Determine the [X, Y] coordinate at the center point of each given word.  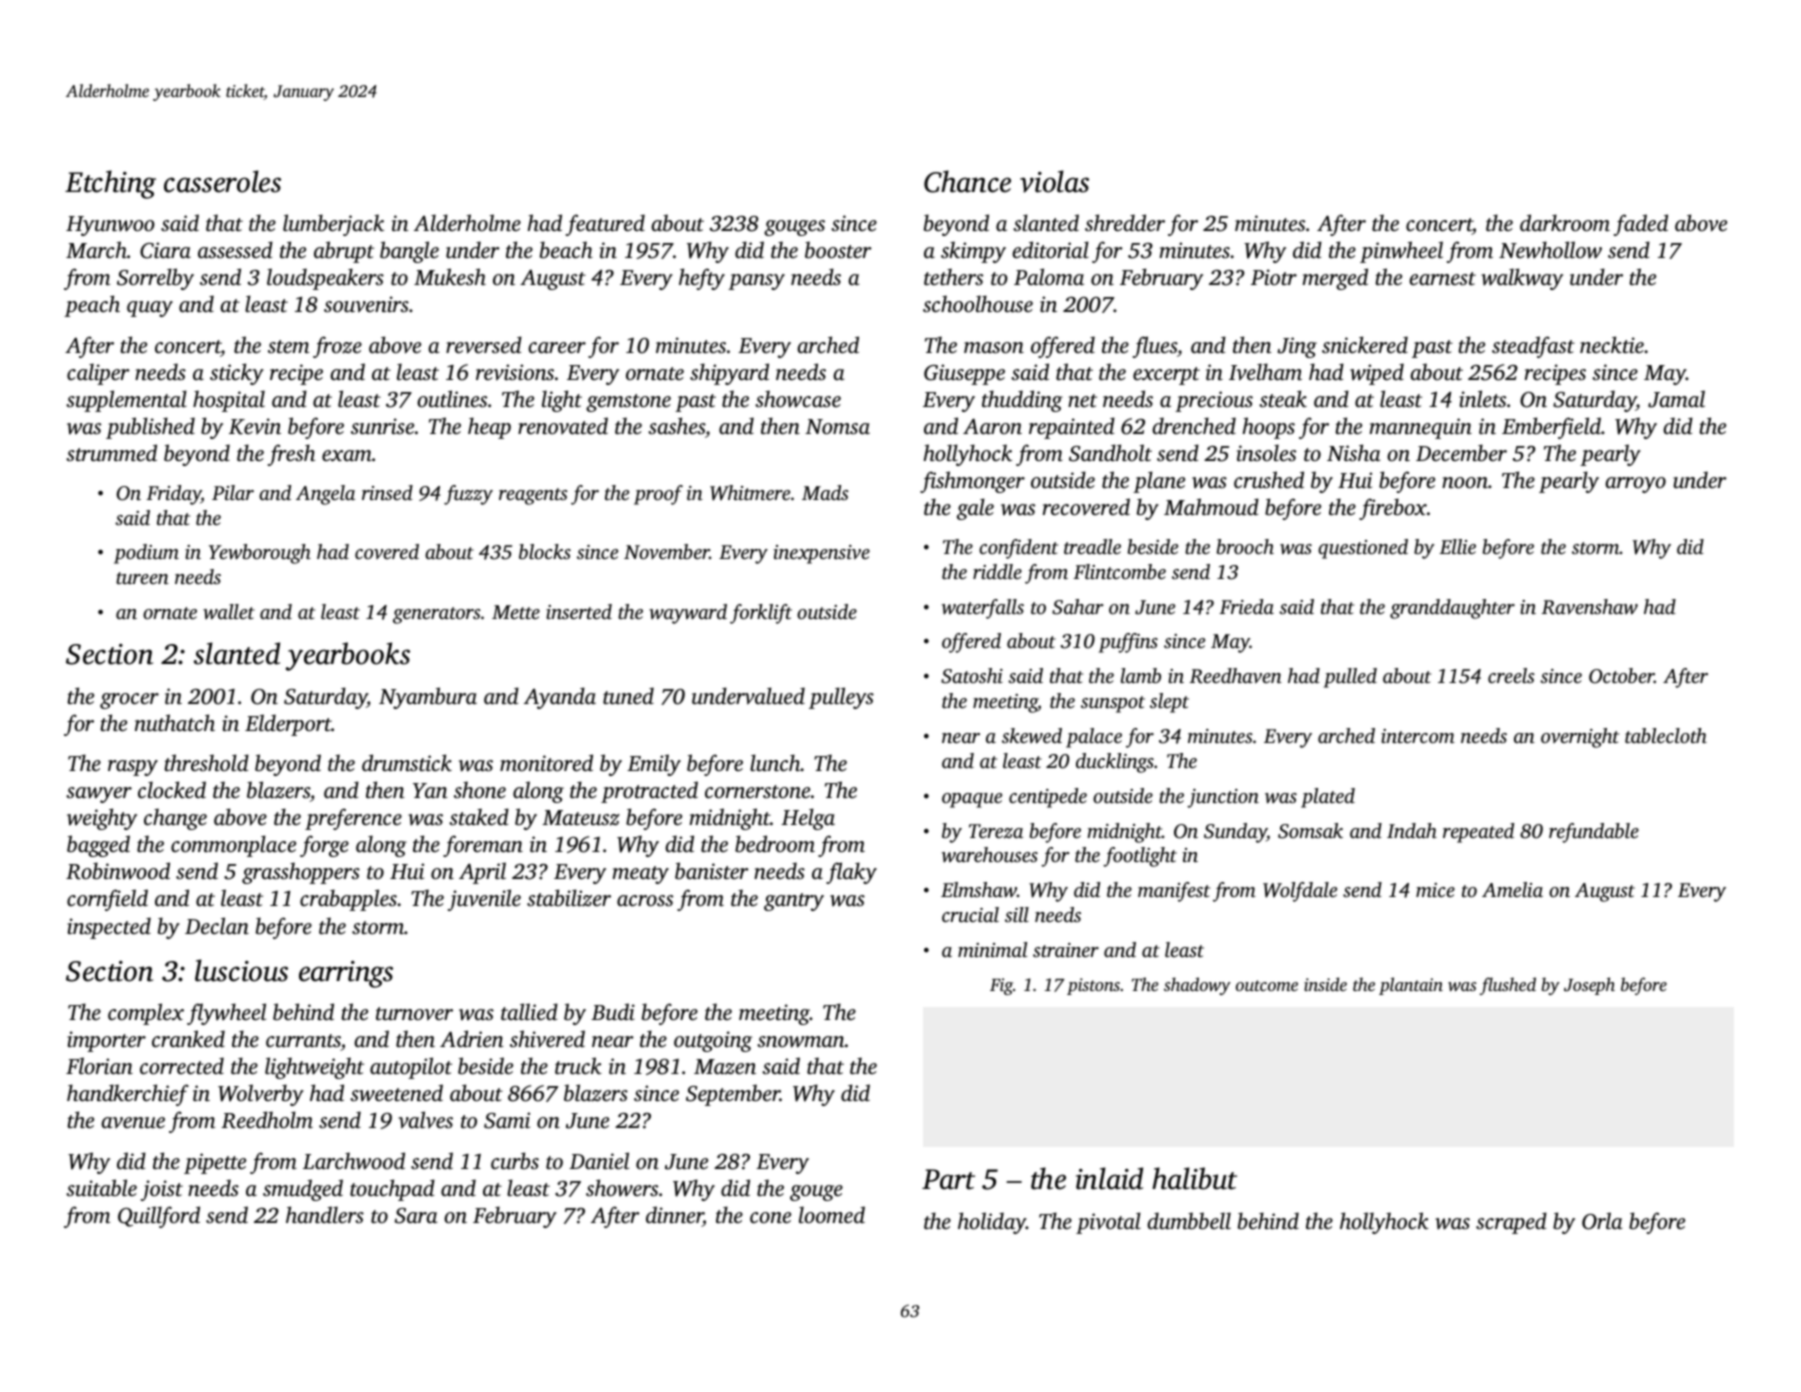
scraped [1511, 1223]
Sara [416, 1216]
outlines [452, 398]
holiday [992, 1223]
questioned [1363, 549]
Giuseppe [964, 374]
